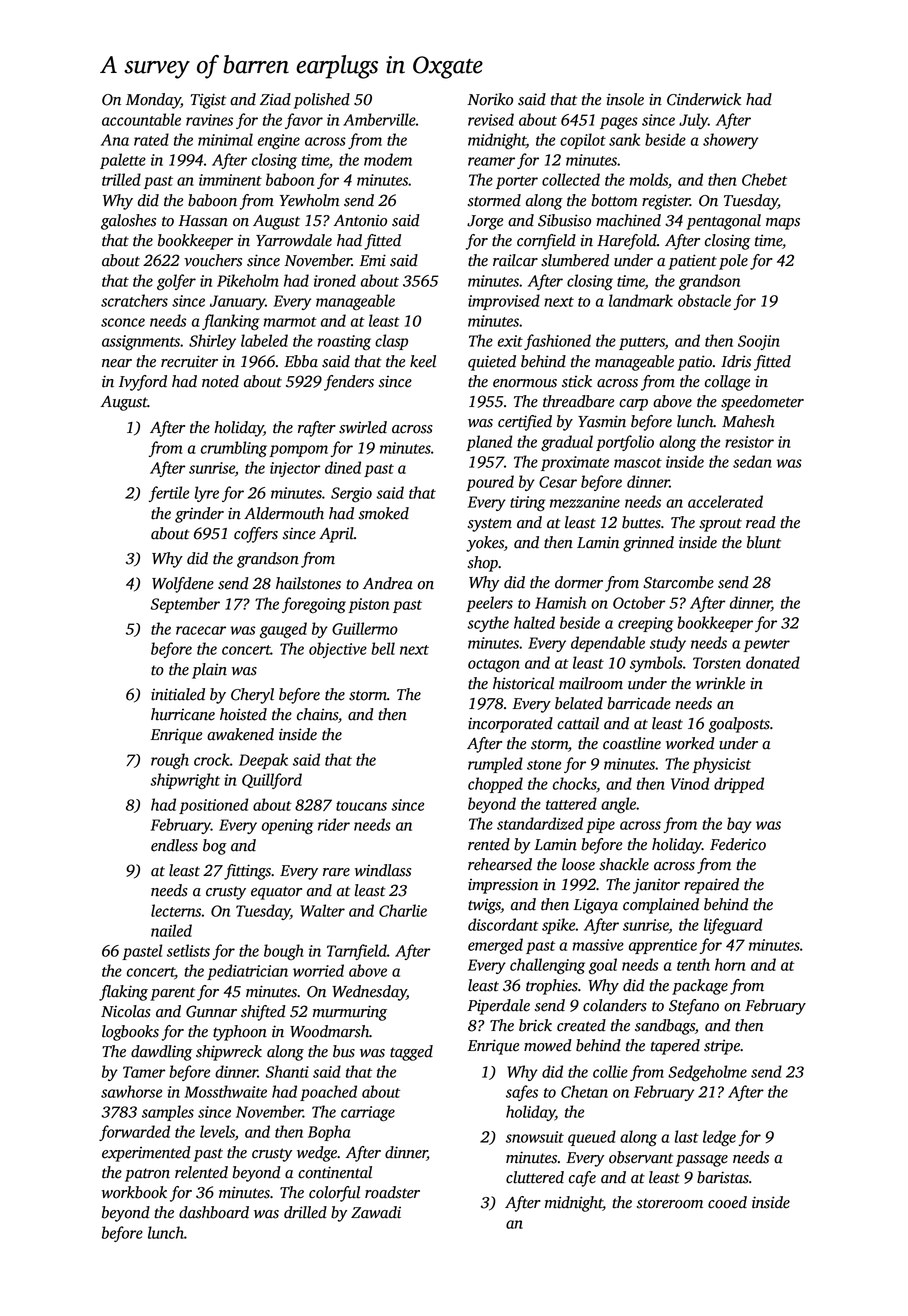 The image size is (908, 1316). I want to click on engine, so click(279, 142).
